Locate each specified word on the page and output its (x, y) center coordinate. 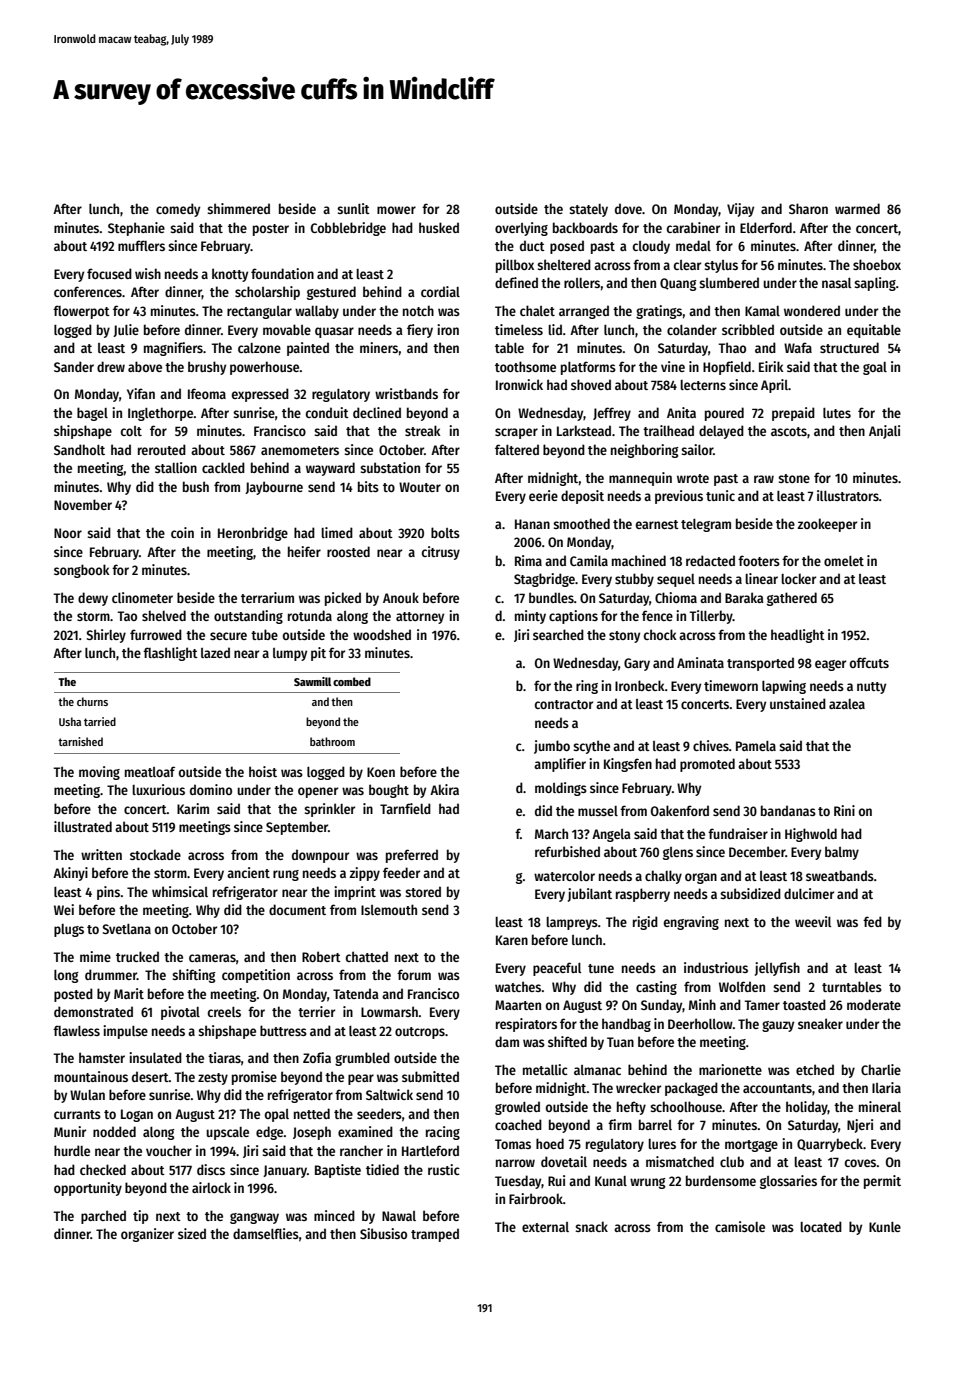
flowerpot (81, 312)
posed (567, 247)
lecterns (703, 385)
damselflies (266, 1233)
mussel (598, 811)
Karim (193, 808)
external (545, 1227)
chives (711, 745)
